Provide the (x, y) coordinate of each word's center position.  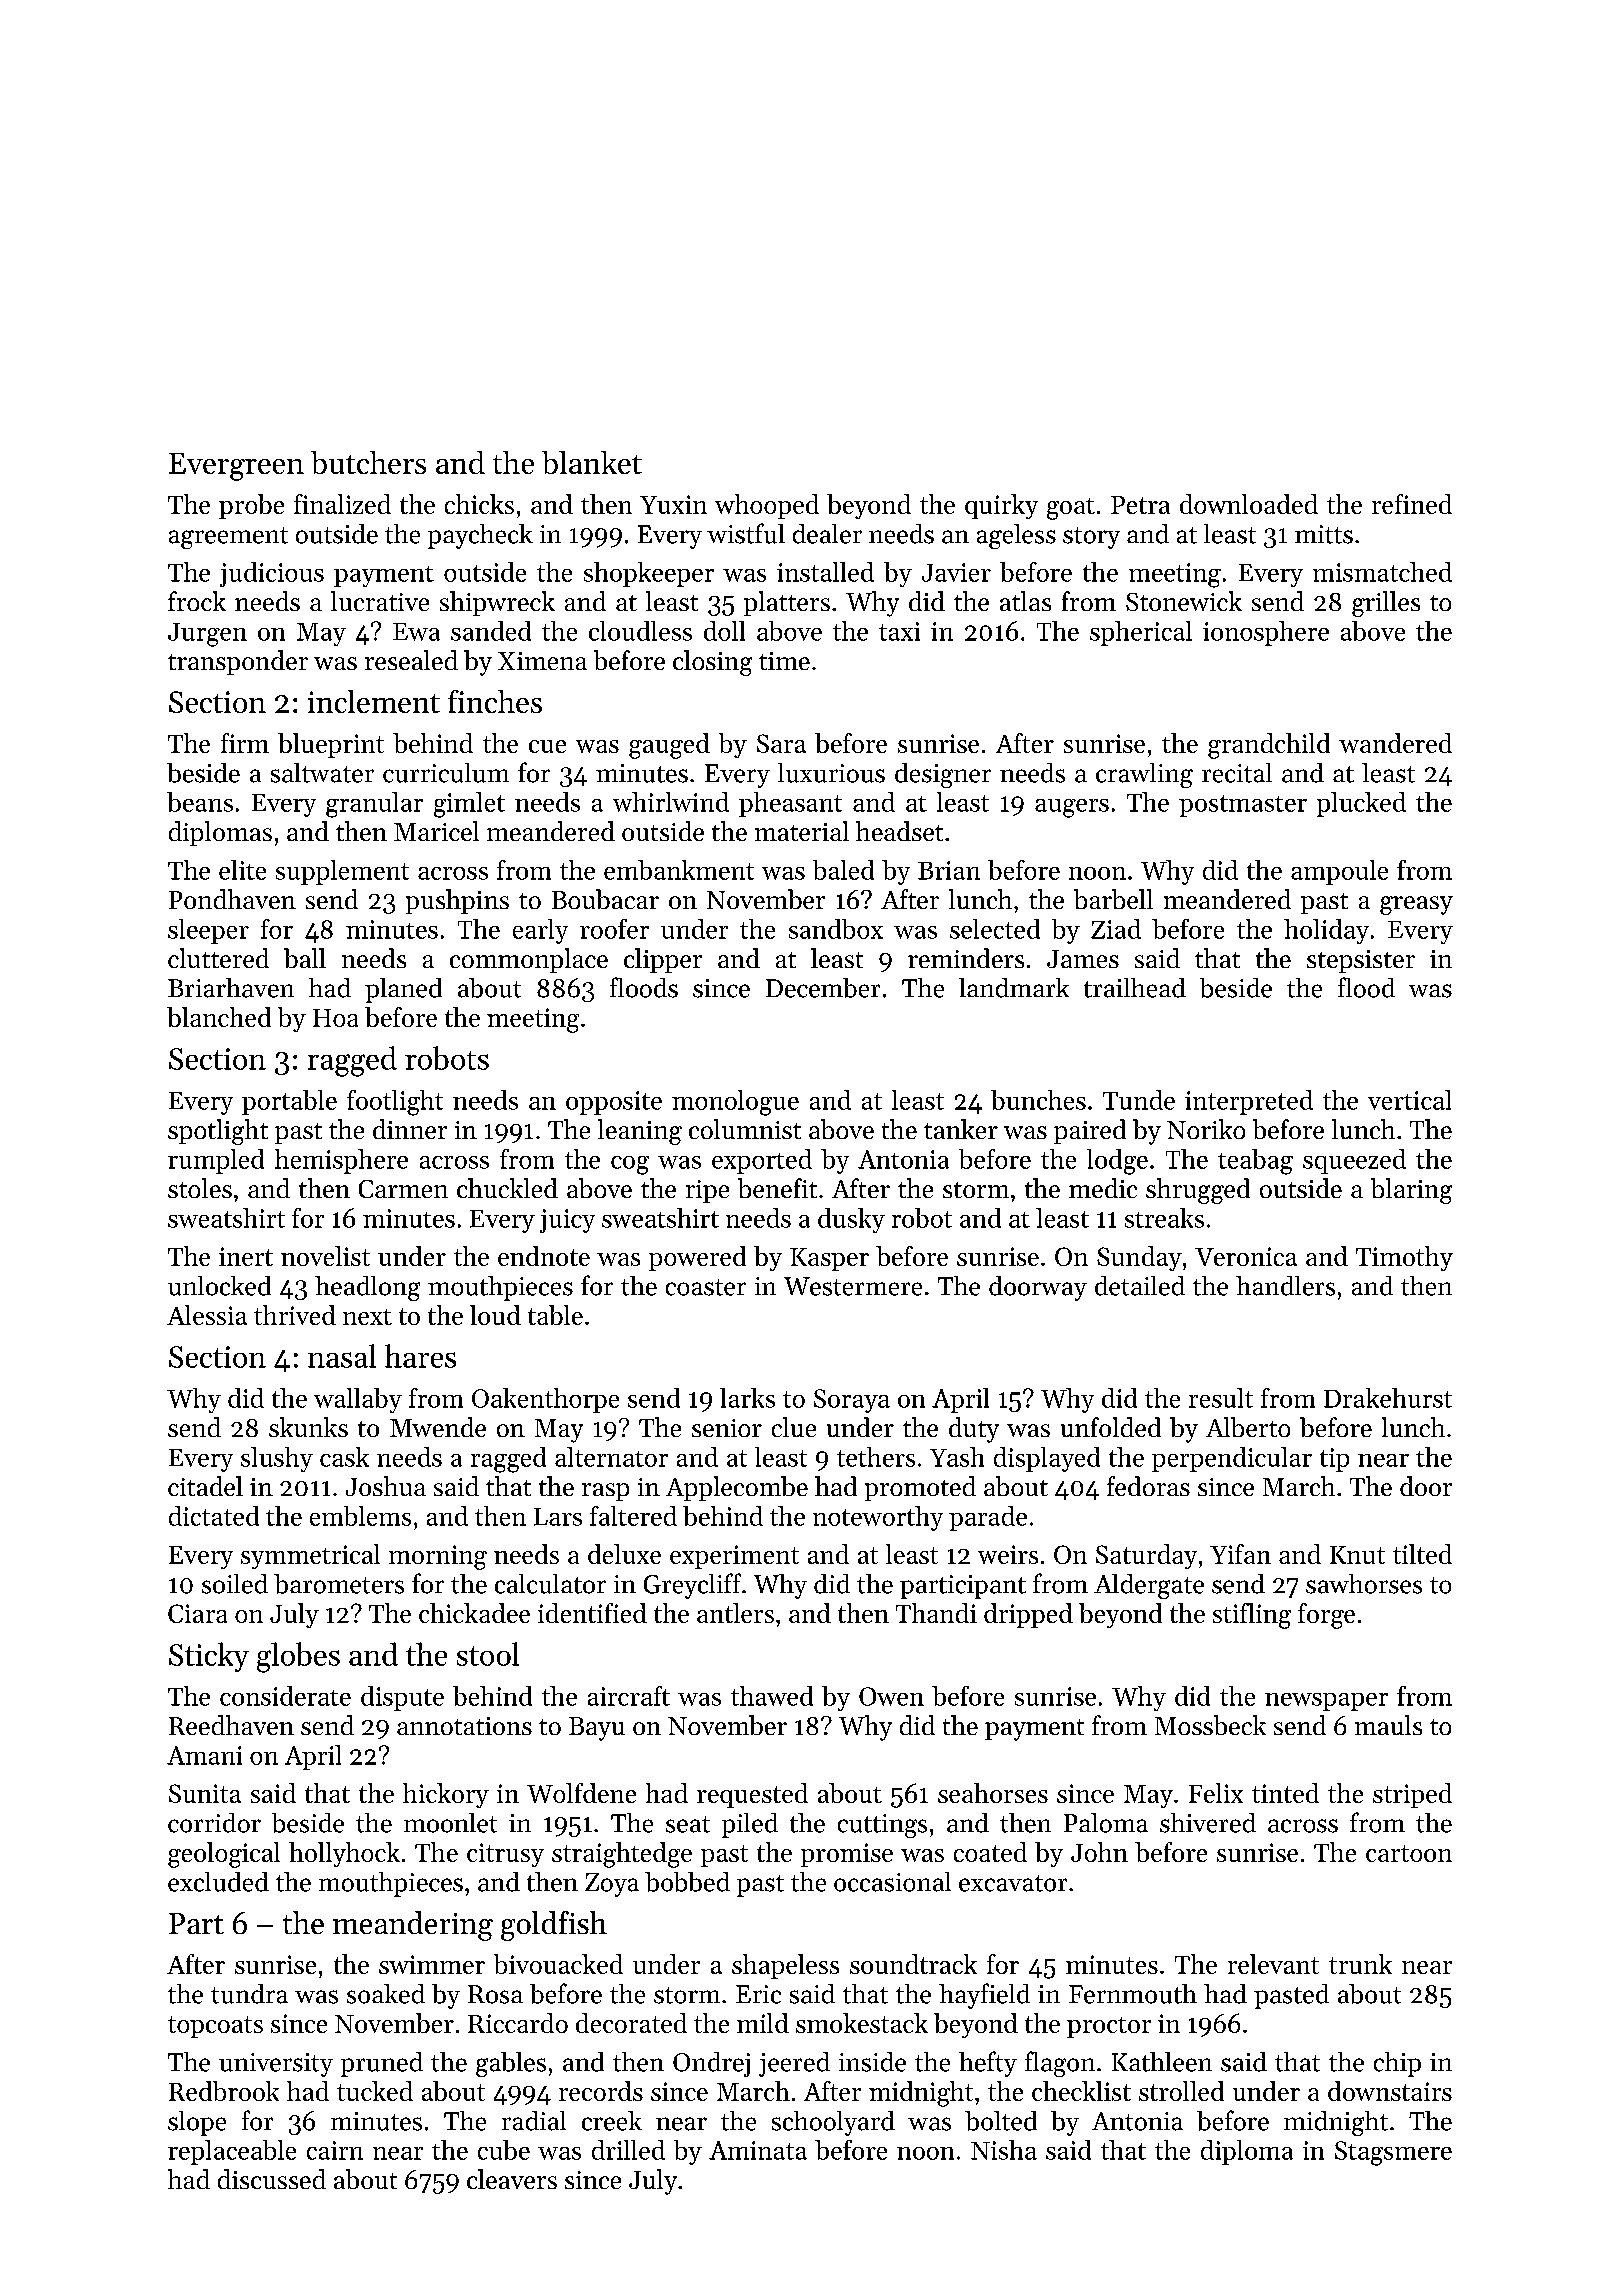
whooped (767, 506)
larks (747, 1398)
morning (438, 1557)
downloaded (1249, 504)
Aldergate (1149, 1586)
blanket (592, 462)
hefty (988, 2064)
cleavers (512, 2179)
